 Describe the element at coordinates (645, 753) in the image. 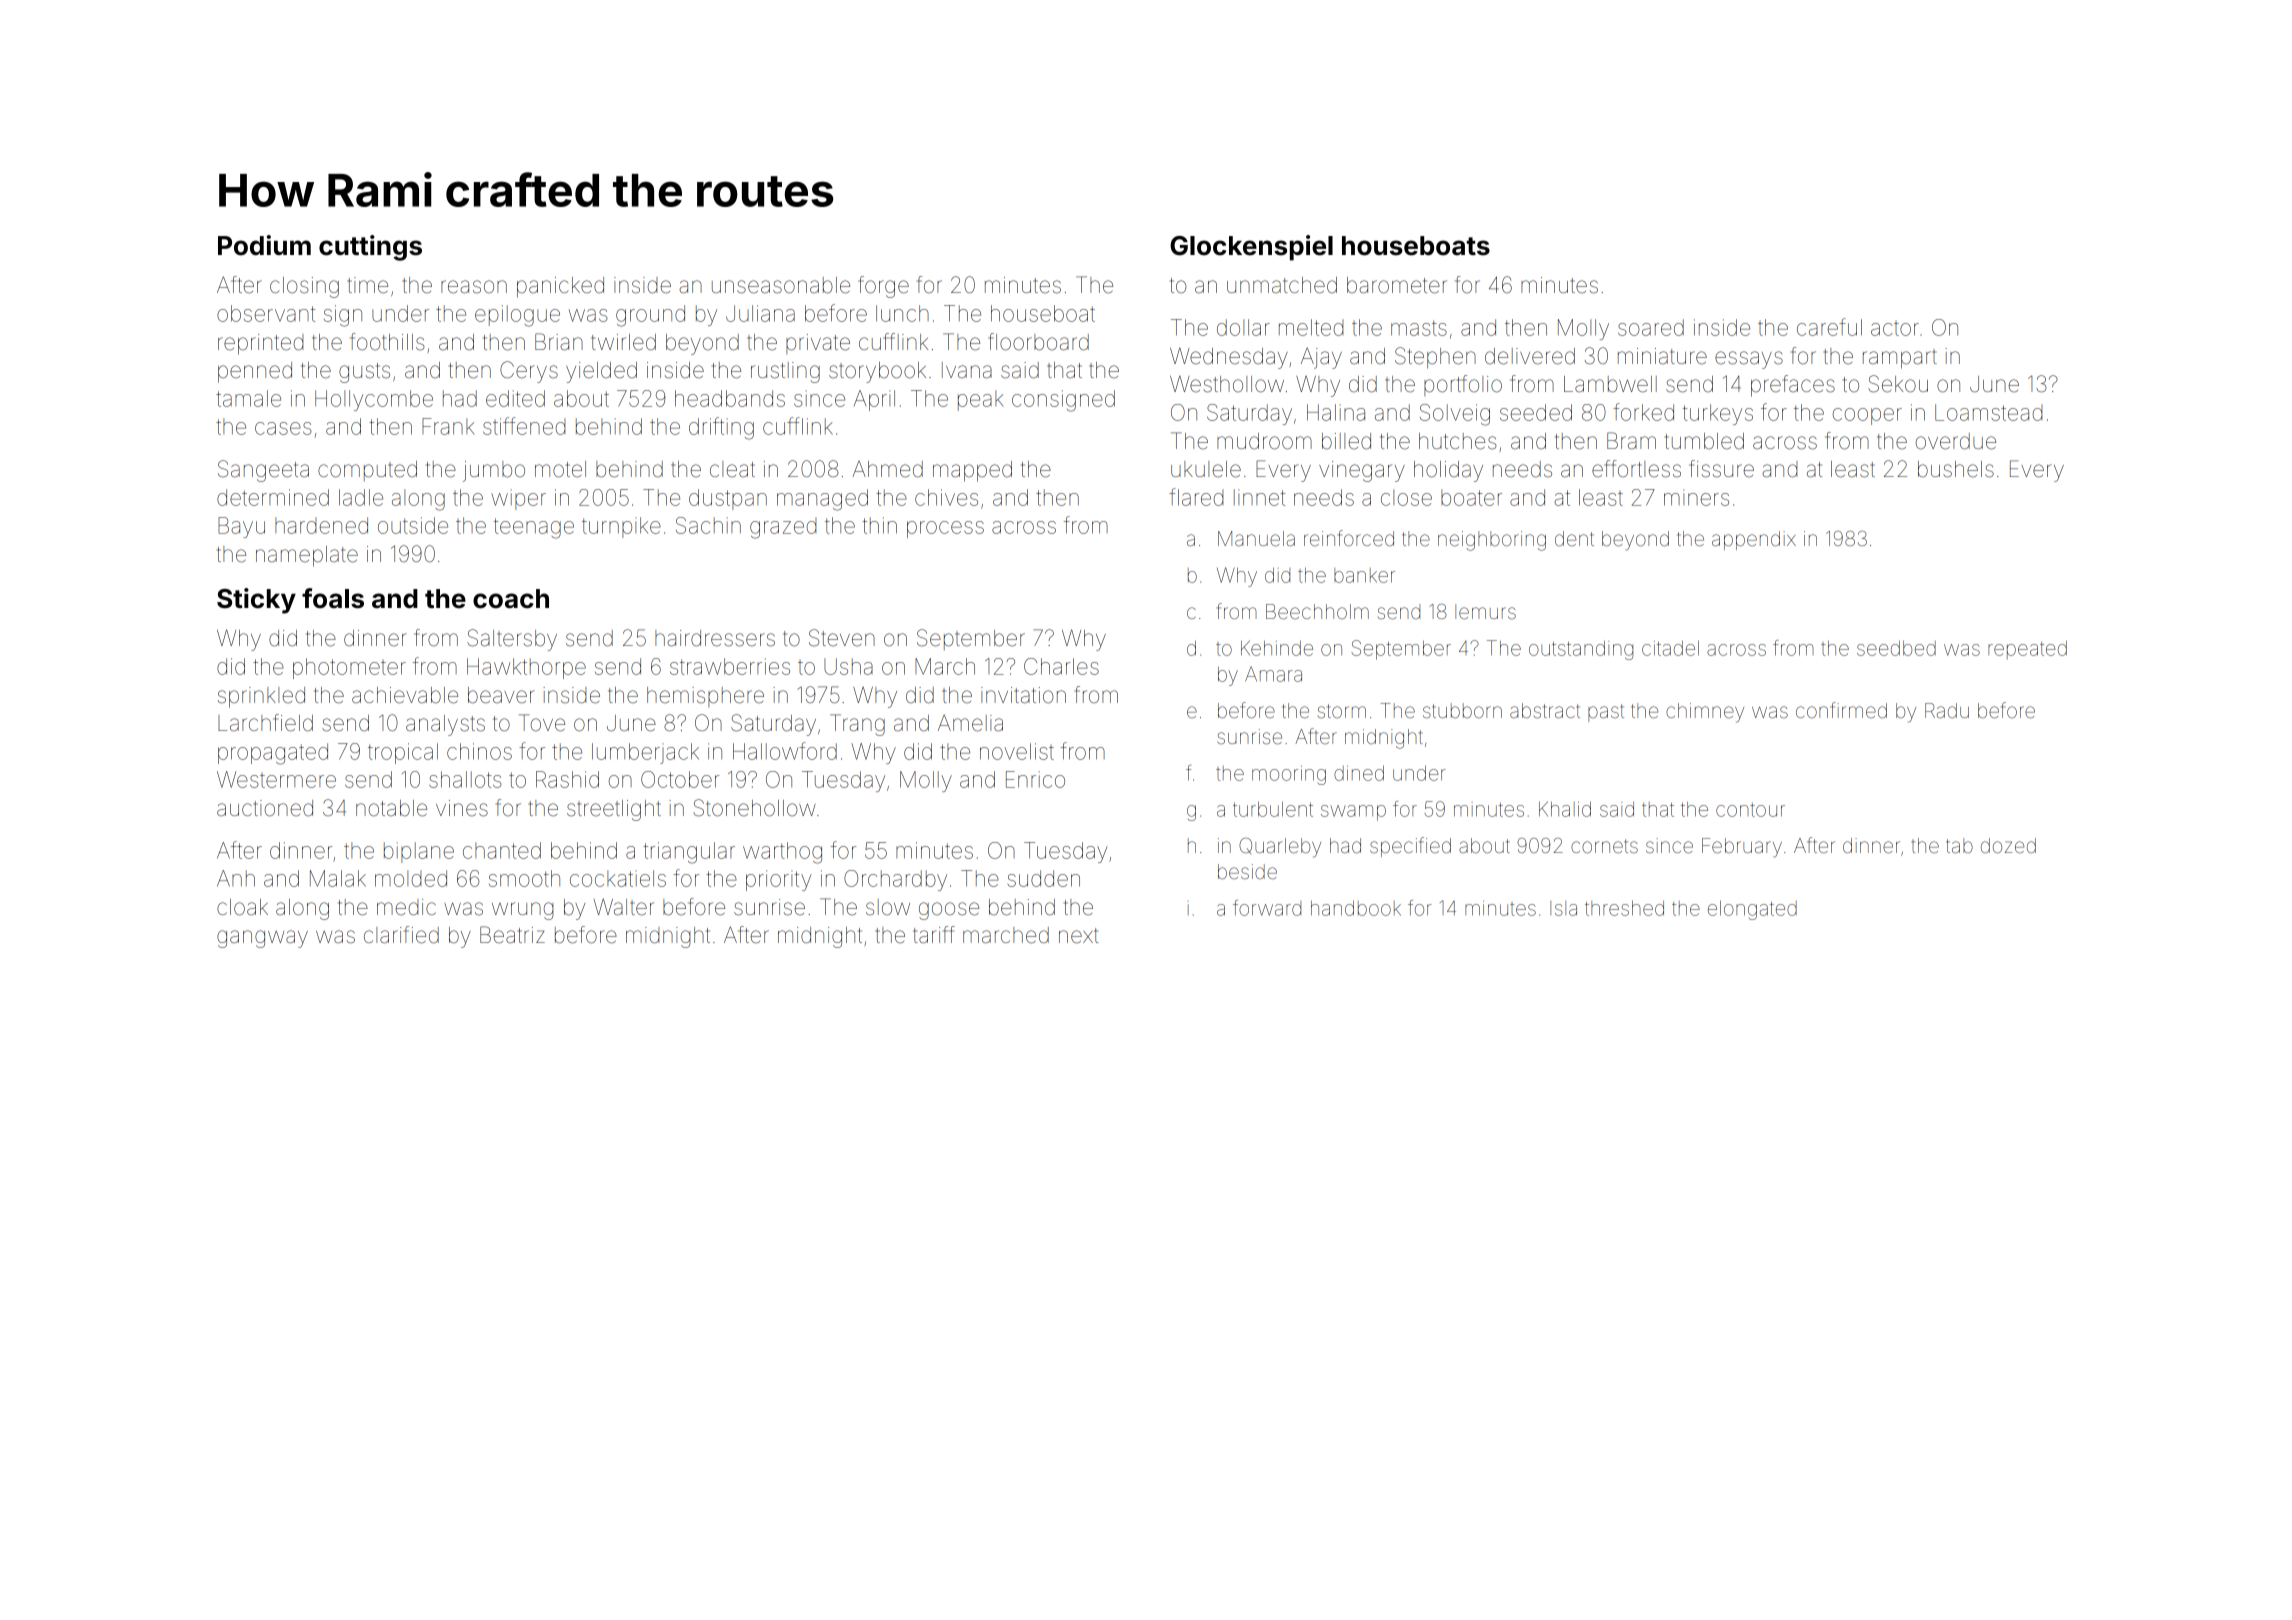

I see `lumberjack` at that location.
